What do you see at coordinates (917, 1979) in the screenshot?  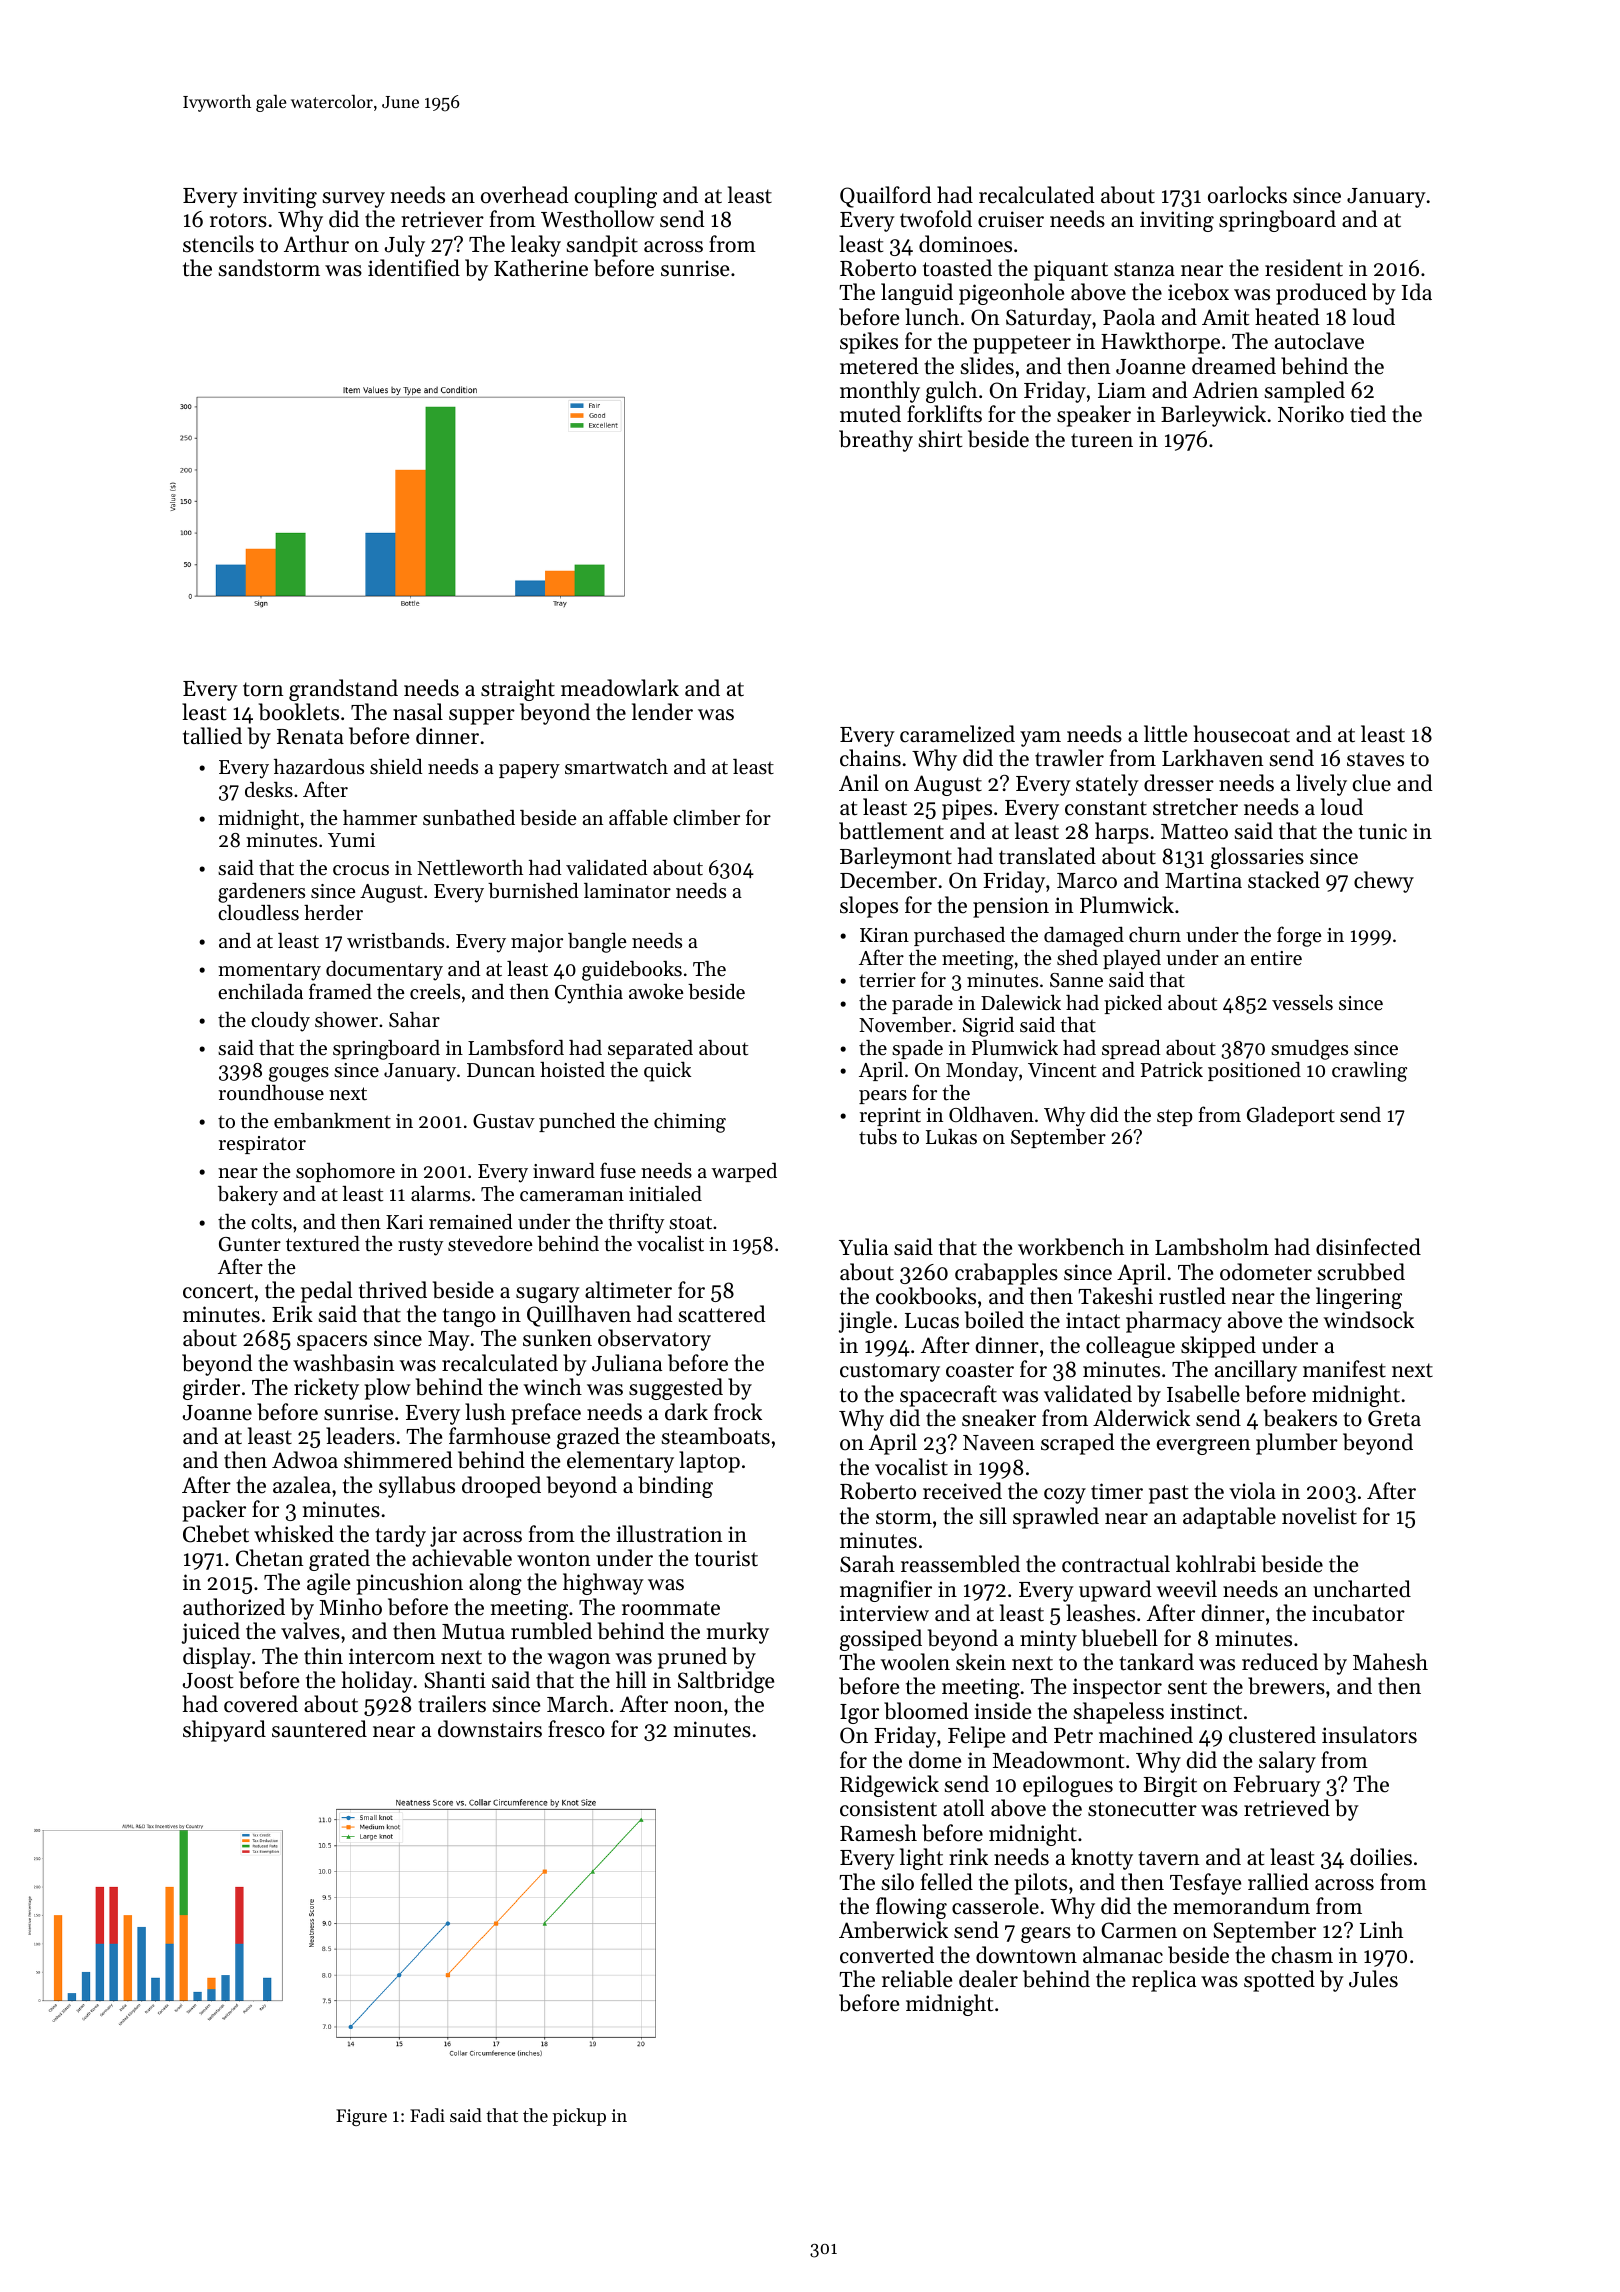 I see `reliable` at bounding box center [917, 1979].
